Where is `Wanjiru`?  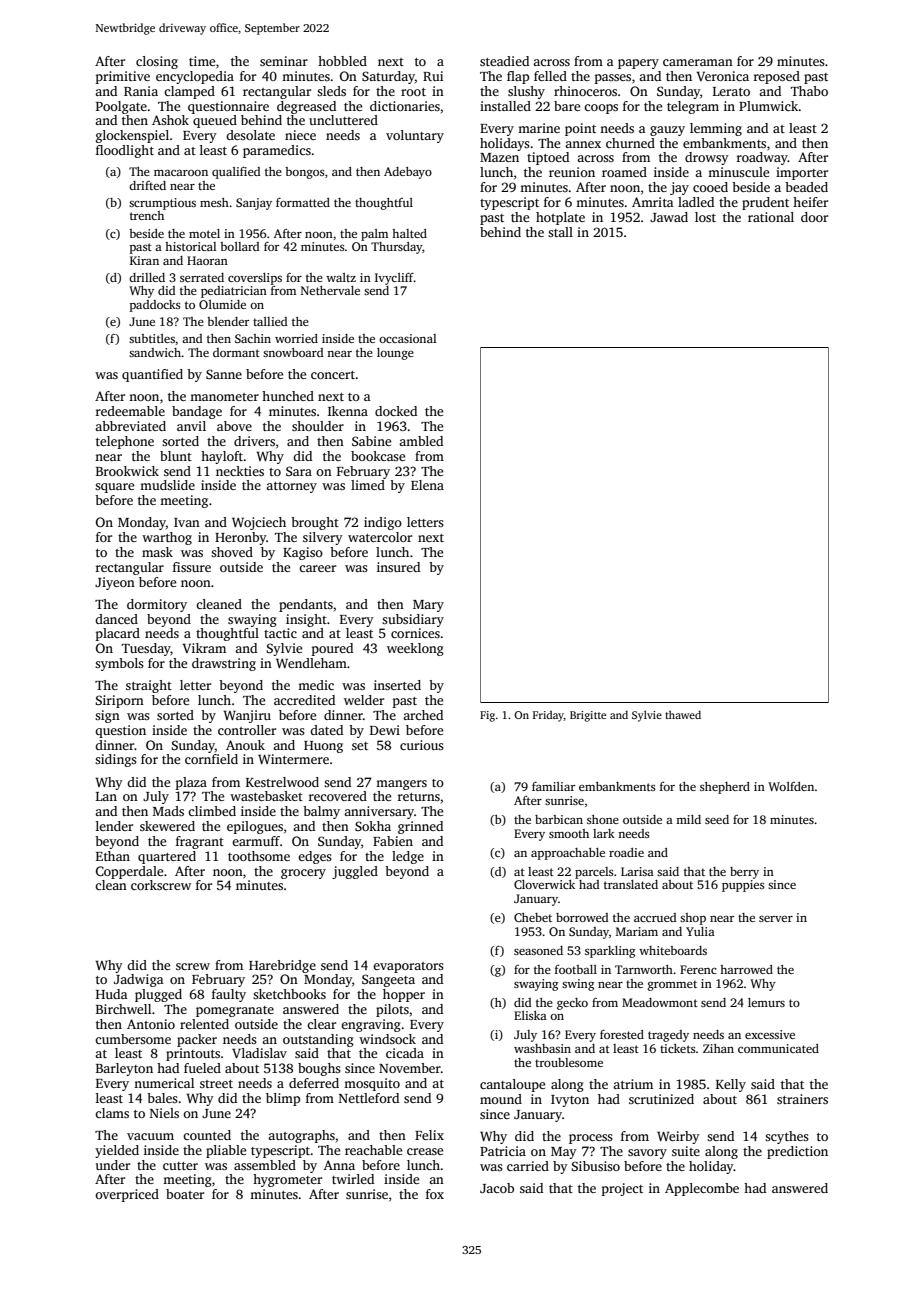 Wanjiru is located at coordinates (247, 716).
